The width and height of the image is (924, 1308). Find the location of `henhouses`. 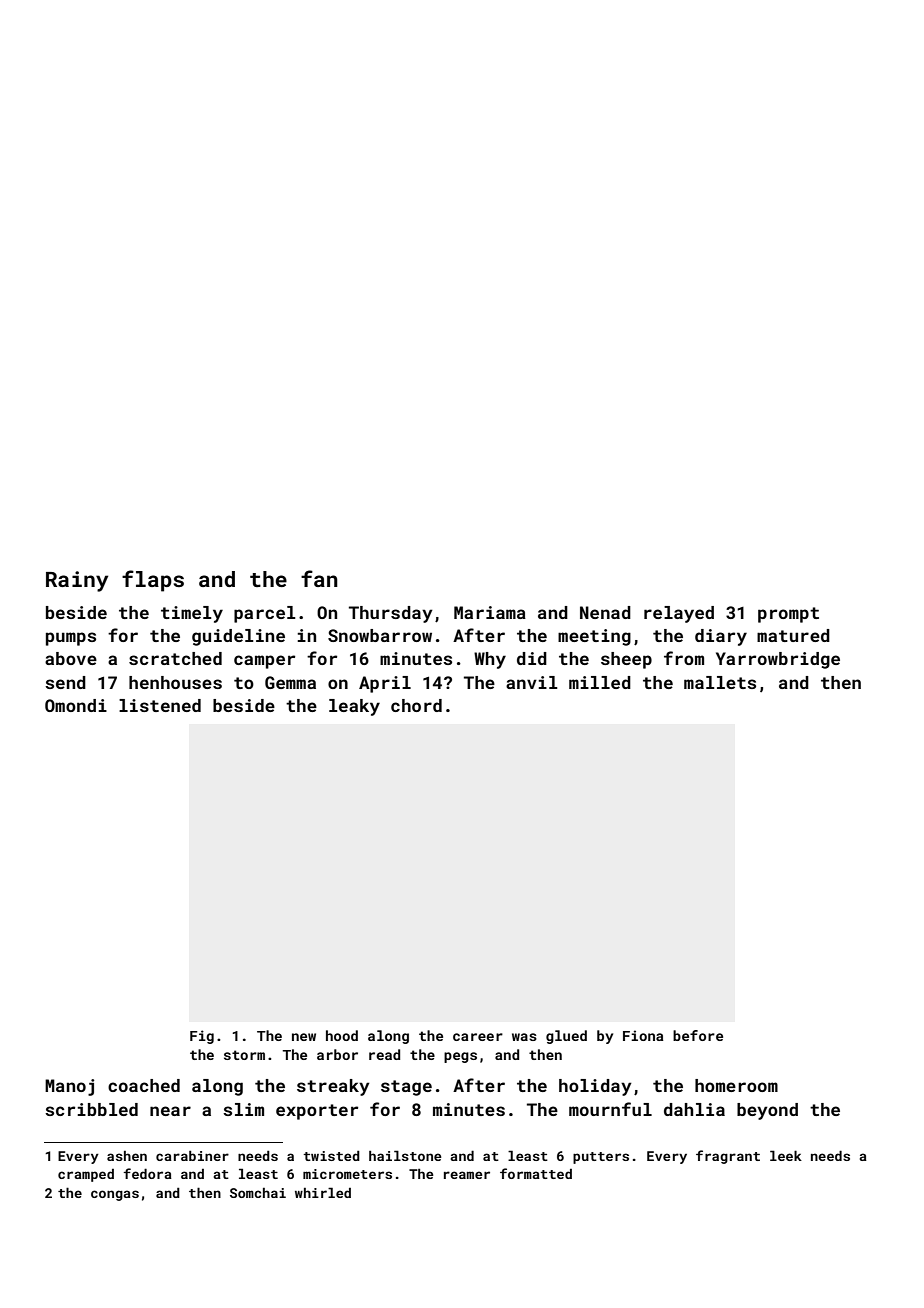

henhouses is located at coordinates (175, 682).
